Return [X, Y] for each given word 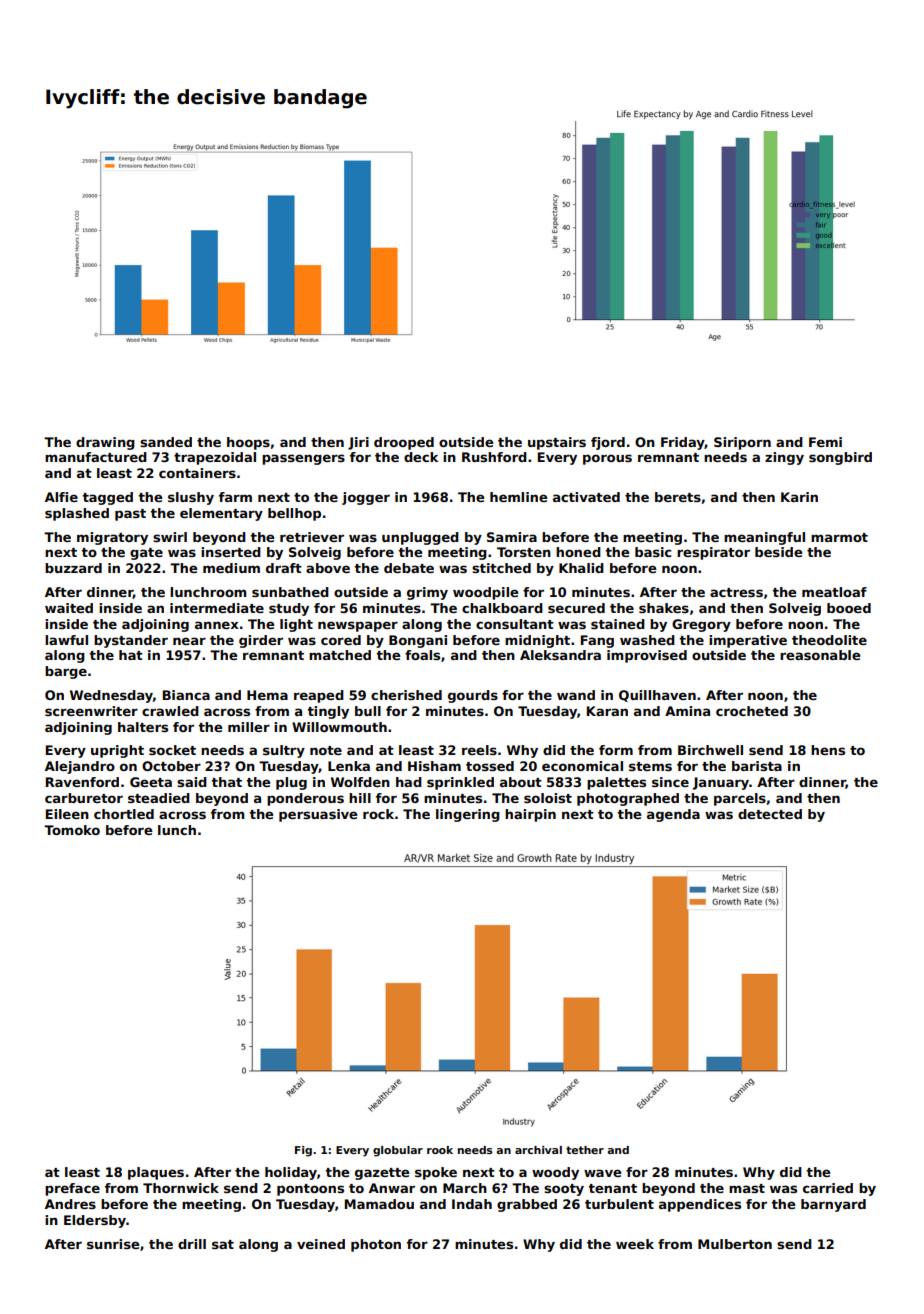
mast [747, 1188]
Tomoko [72, 830]
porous [607, 459]
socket [172, 750]
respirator [713, 553]
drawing [105, 443]
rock [378, 814]
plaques [156, 1173]
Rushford [494, 457]
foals [422, 655]
